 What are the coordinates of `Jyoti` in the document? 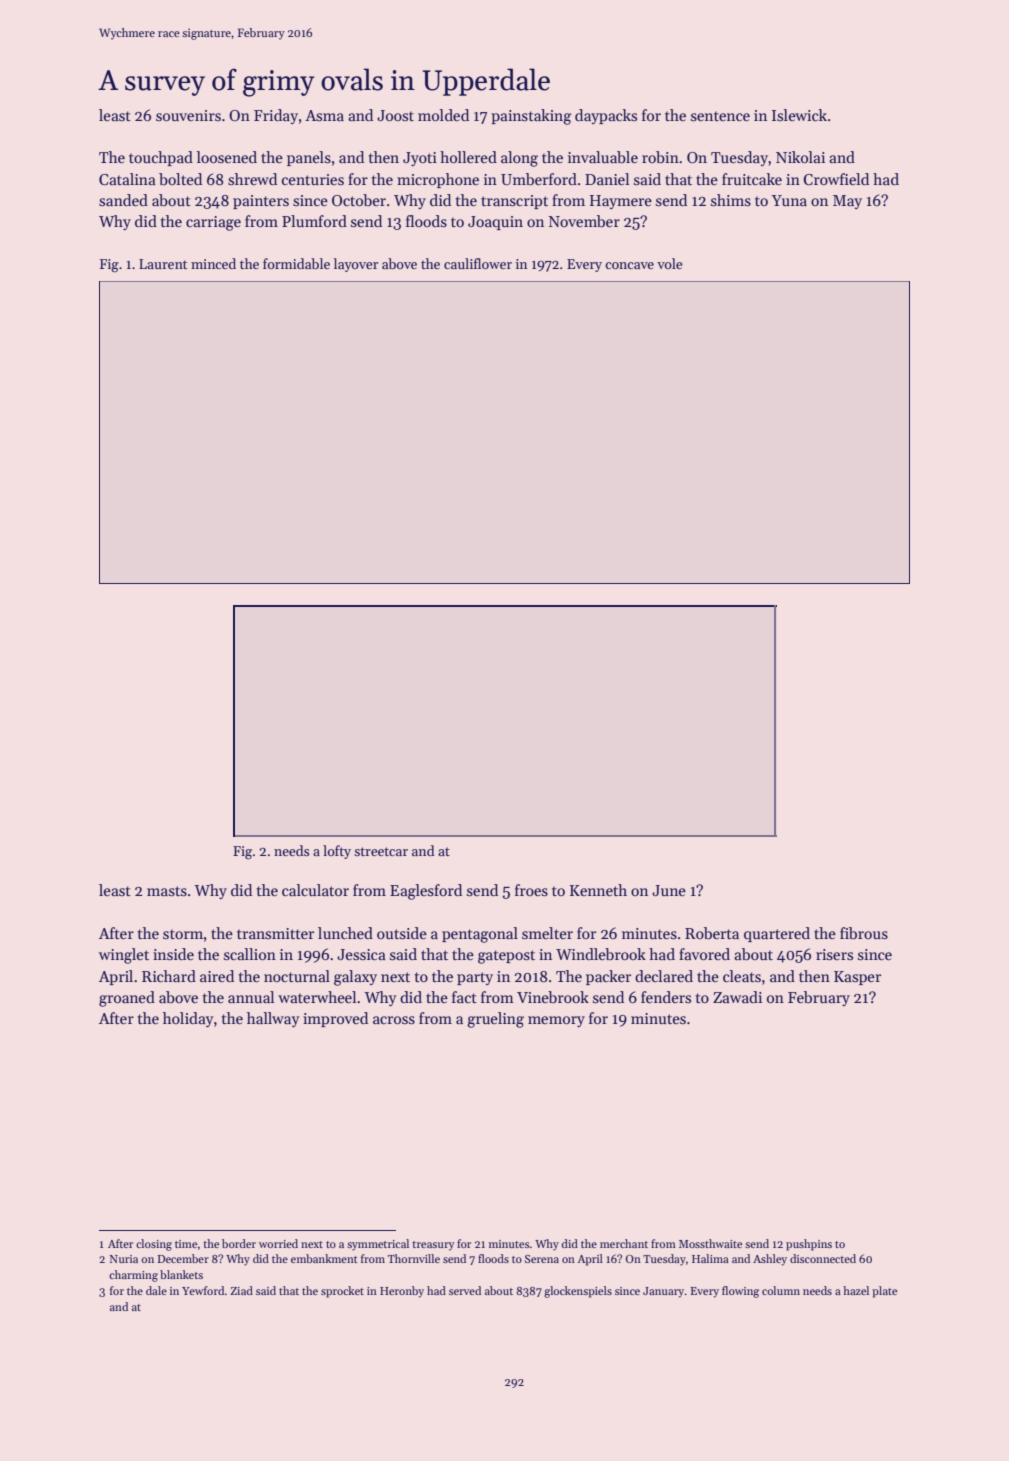 It's located at (420, 159).
